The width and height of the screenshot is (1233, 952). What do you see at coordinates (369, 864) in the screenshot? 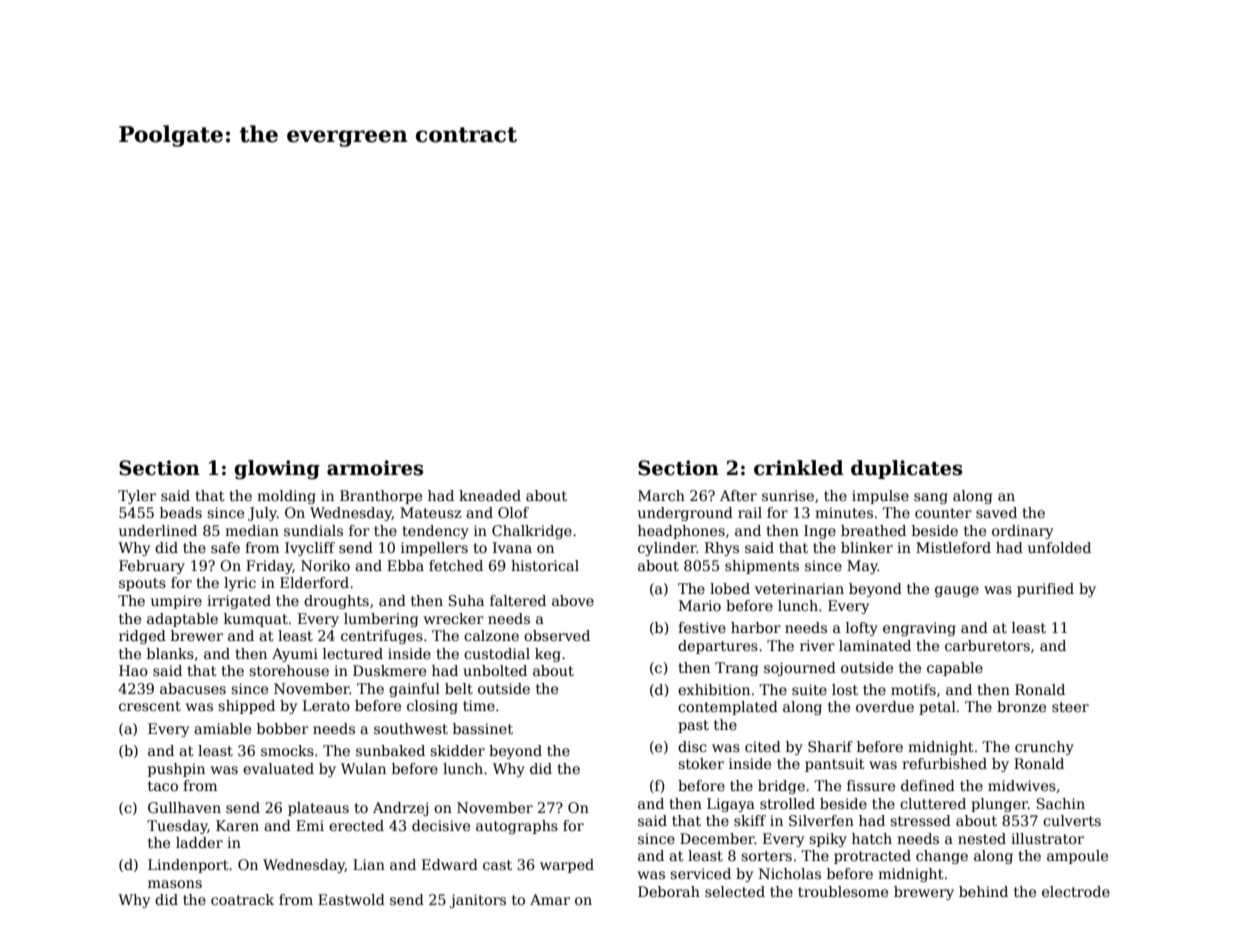
I see `Lian` at bounding box center [369, 864].
